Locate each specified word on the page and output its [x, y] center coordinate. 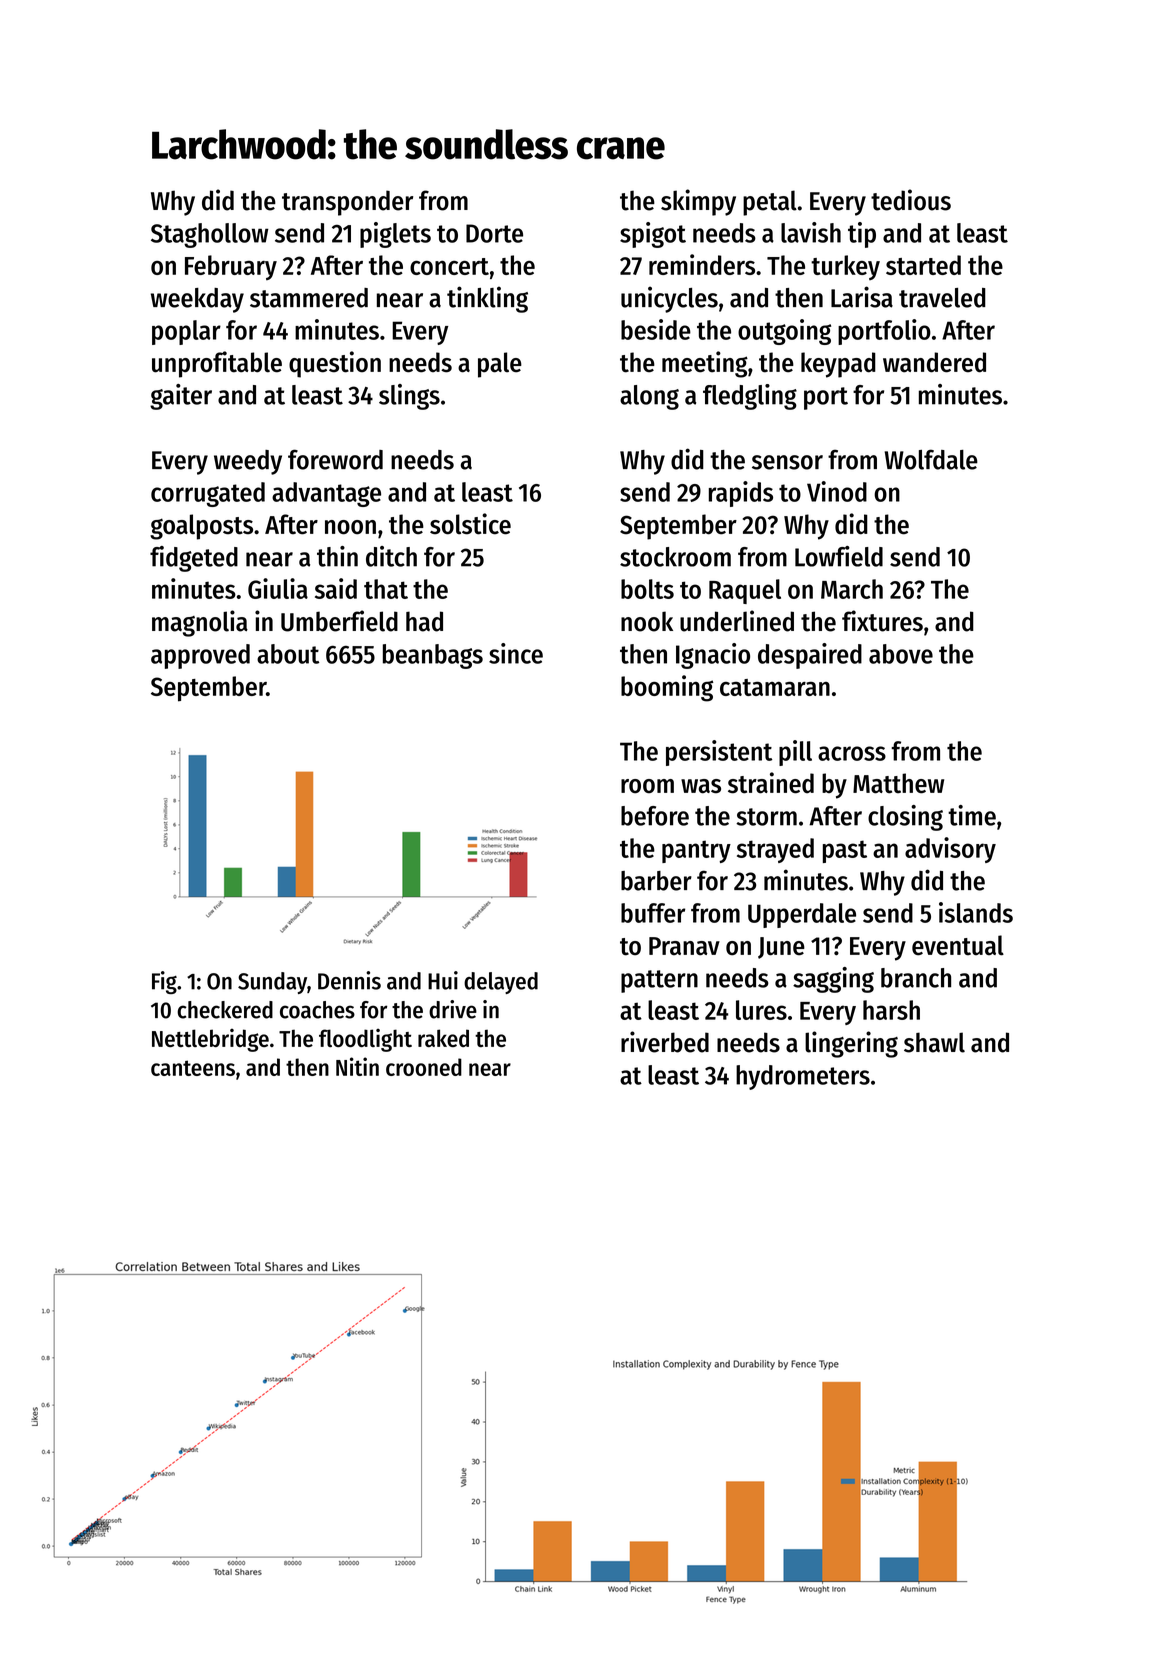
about [288, 654]
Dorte [494, 233]
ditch [391, 556]
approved [200, 656]
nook [647, 621]
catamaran [775, 687]
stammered [309, 298]
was [701, 786]
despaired [810, 656]
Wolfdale [931, 459]
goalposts [201, 527]
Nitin [357, 1066]
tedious [911, 200]
